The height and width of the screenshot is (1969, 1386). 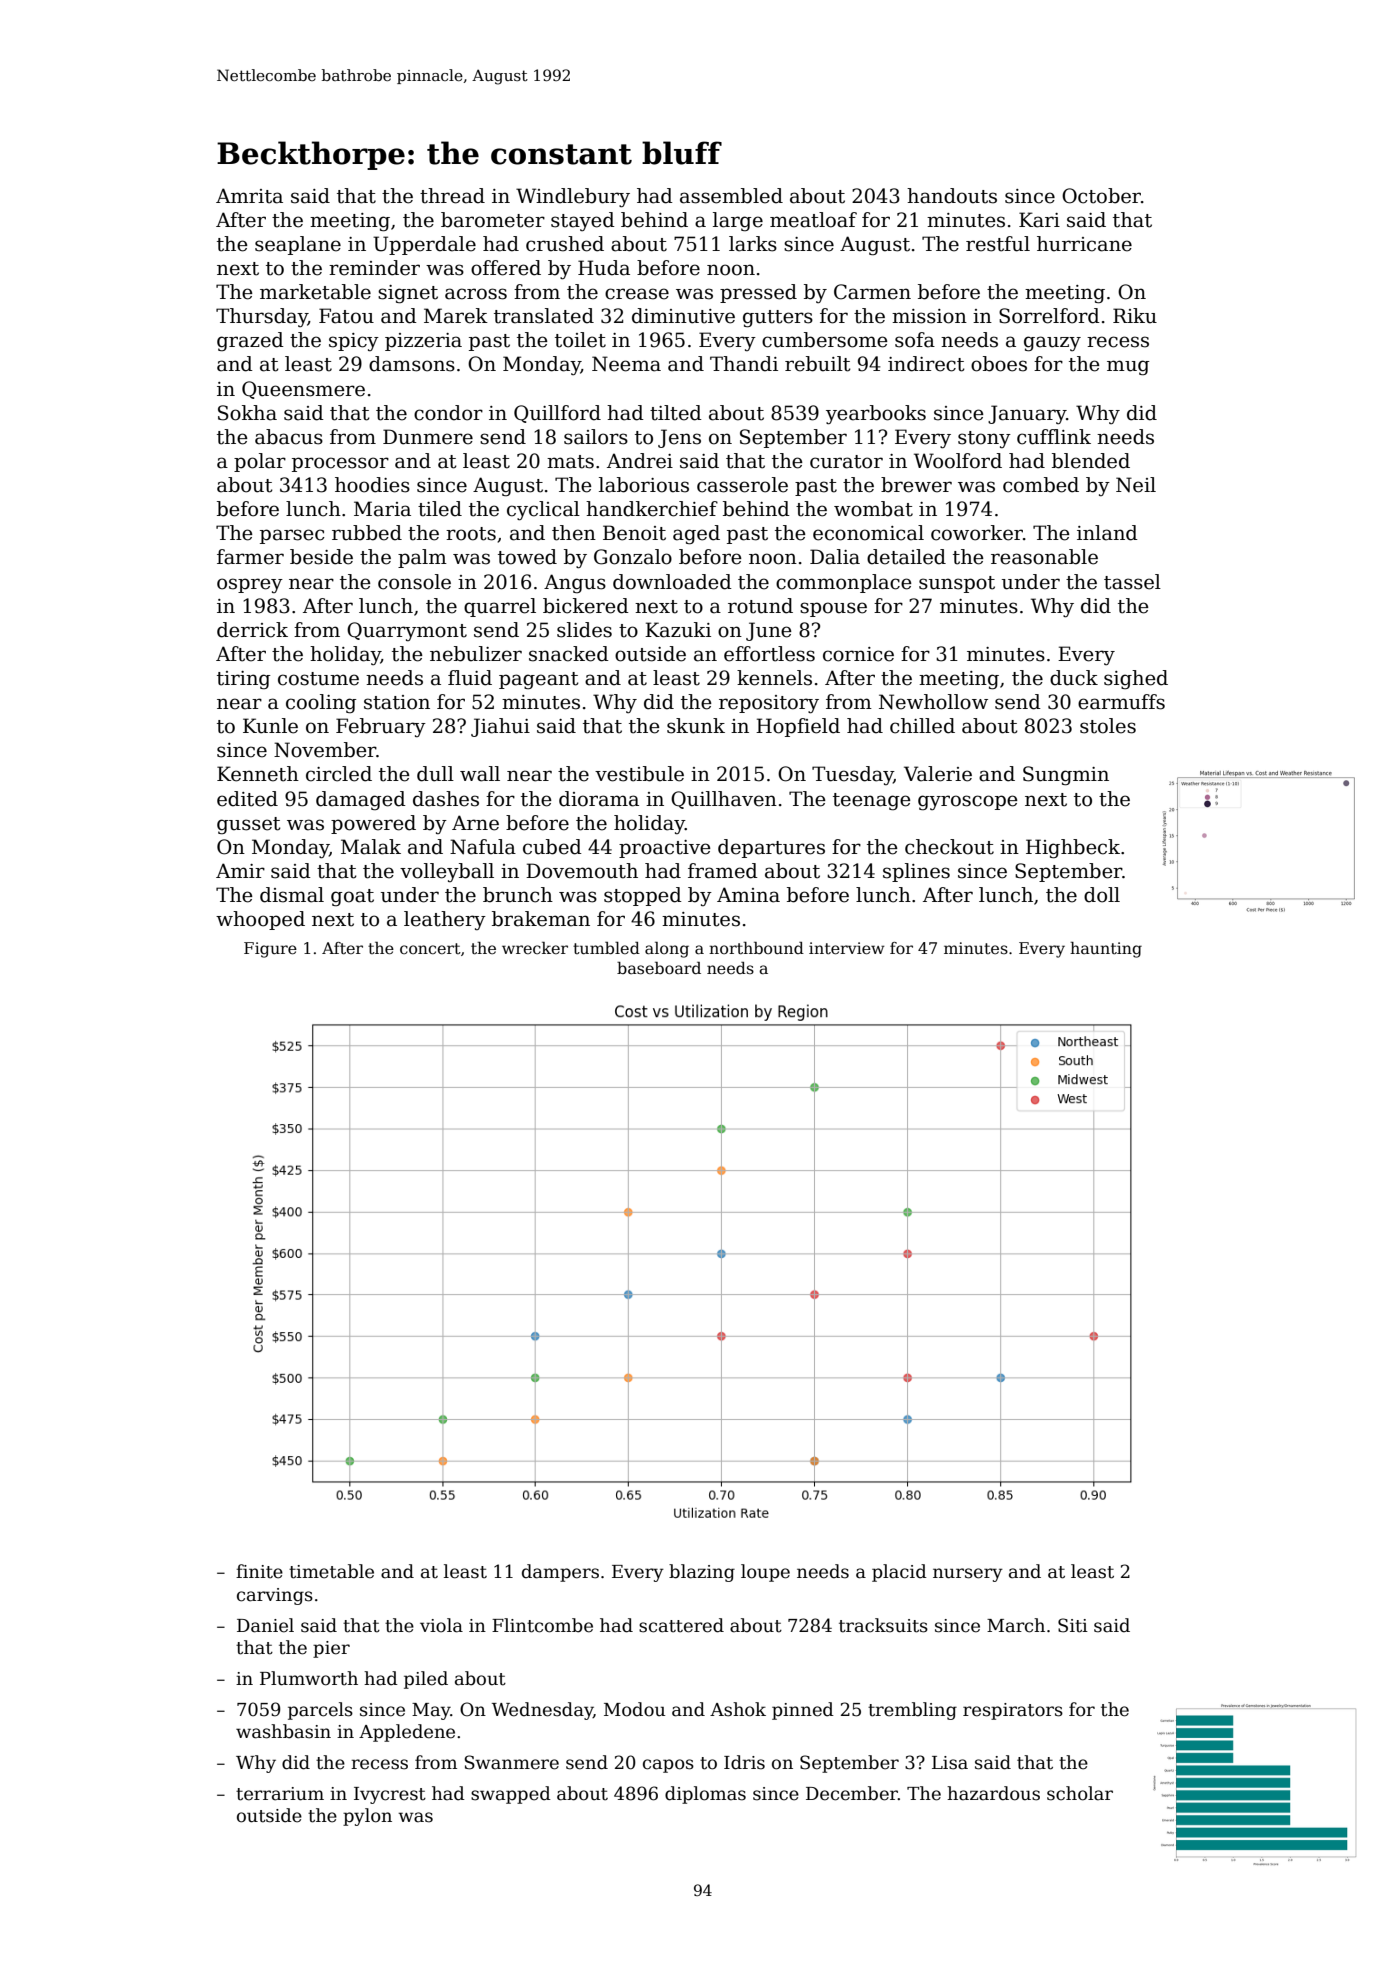 I want to click on haunting, so click(x=1106, y=950).
